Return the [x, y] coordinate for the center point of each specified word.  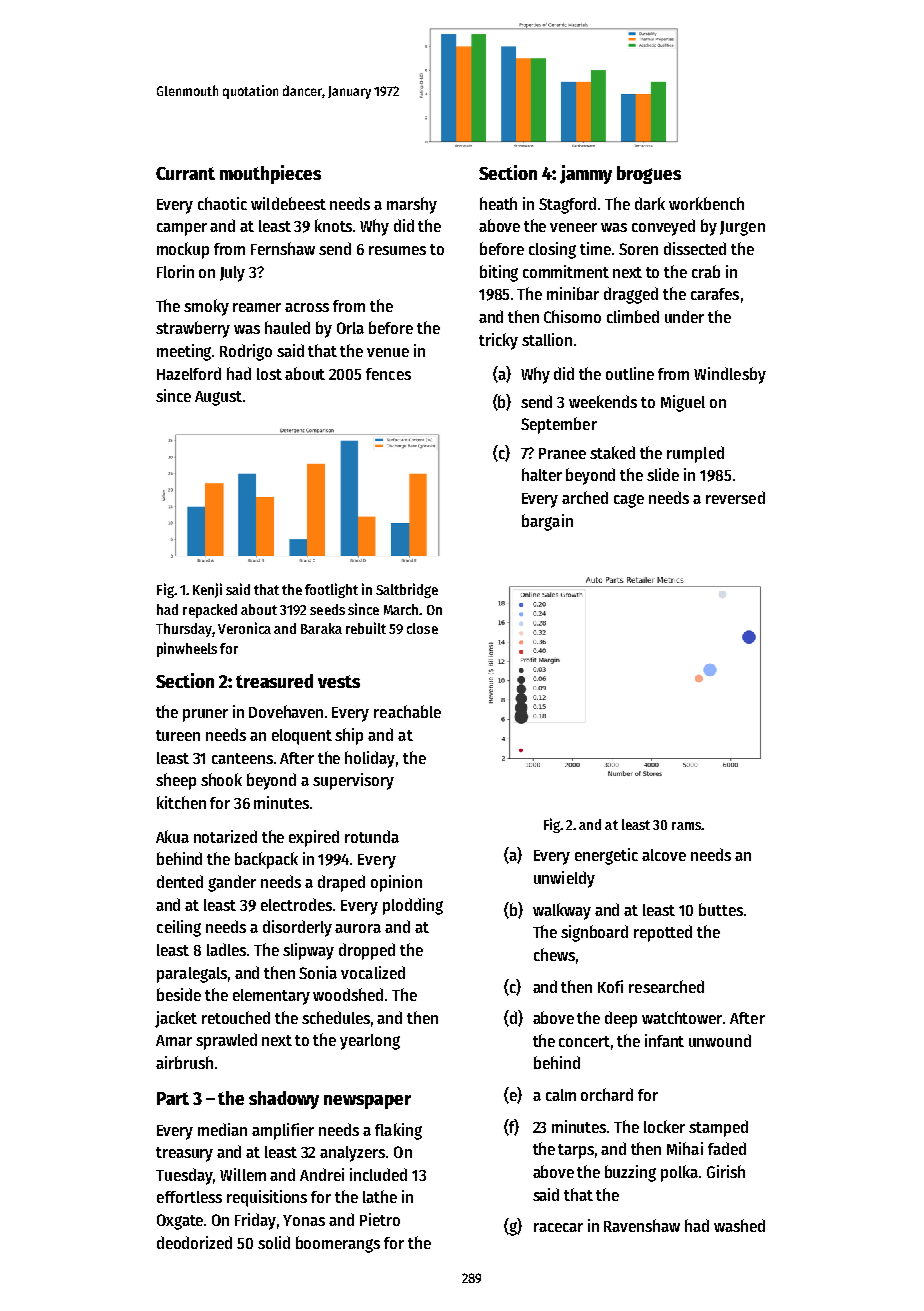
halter [542, 474]
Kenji [207, 590]
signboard [594, 933]
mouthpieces [270, 174]
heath [498, 203]
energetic [606, 856]
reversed [735, 497]
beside [179, 994]
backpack [266, 860]
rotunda [372, 836]
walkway [562, 911]
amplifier [283, 1131]
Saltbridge [407, 590]
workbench [706, 203]
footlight [331, 590]
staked [612, 452]
